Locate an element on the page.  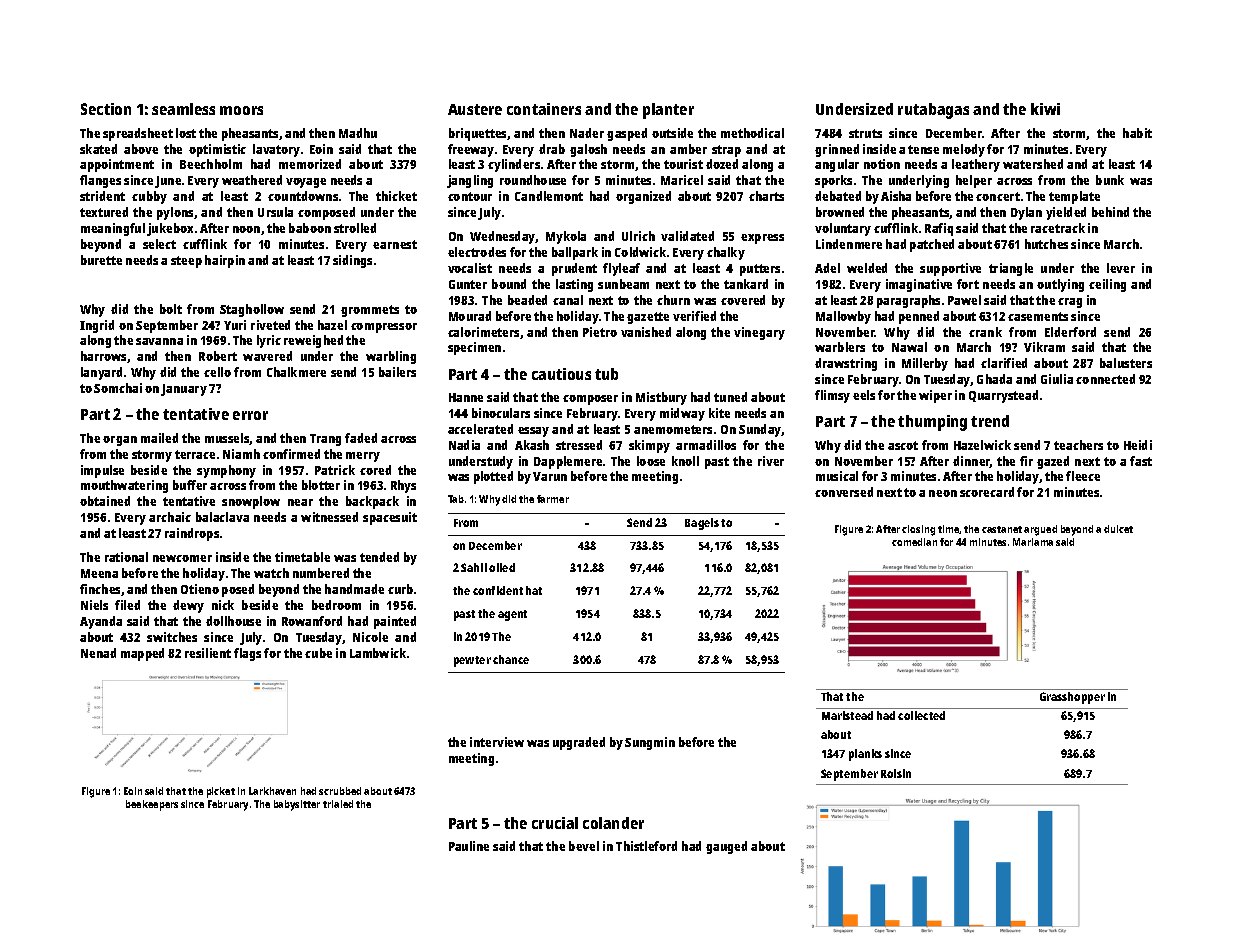
tended is located at coordinates (379, 557).
